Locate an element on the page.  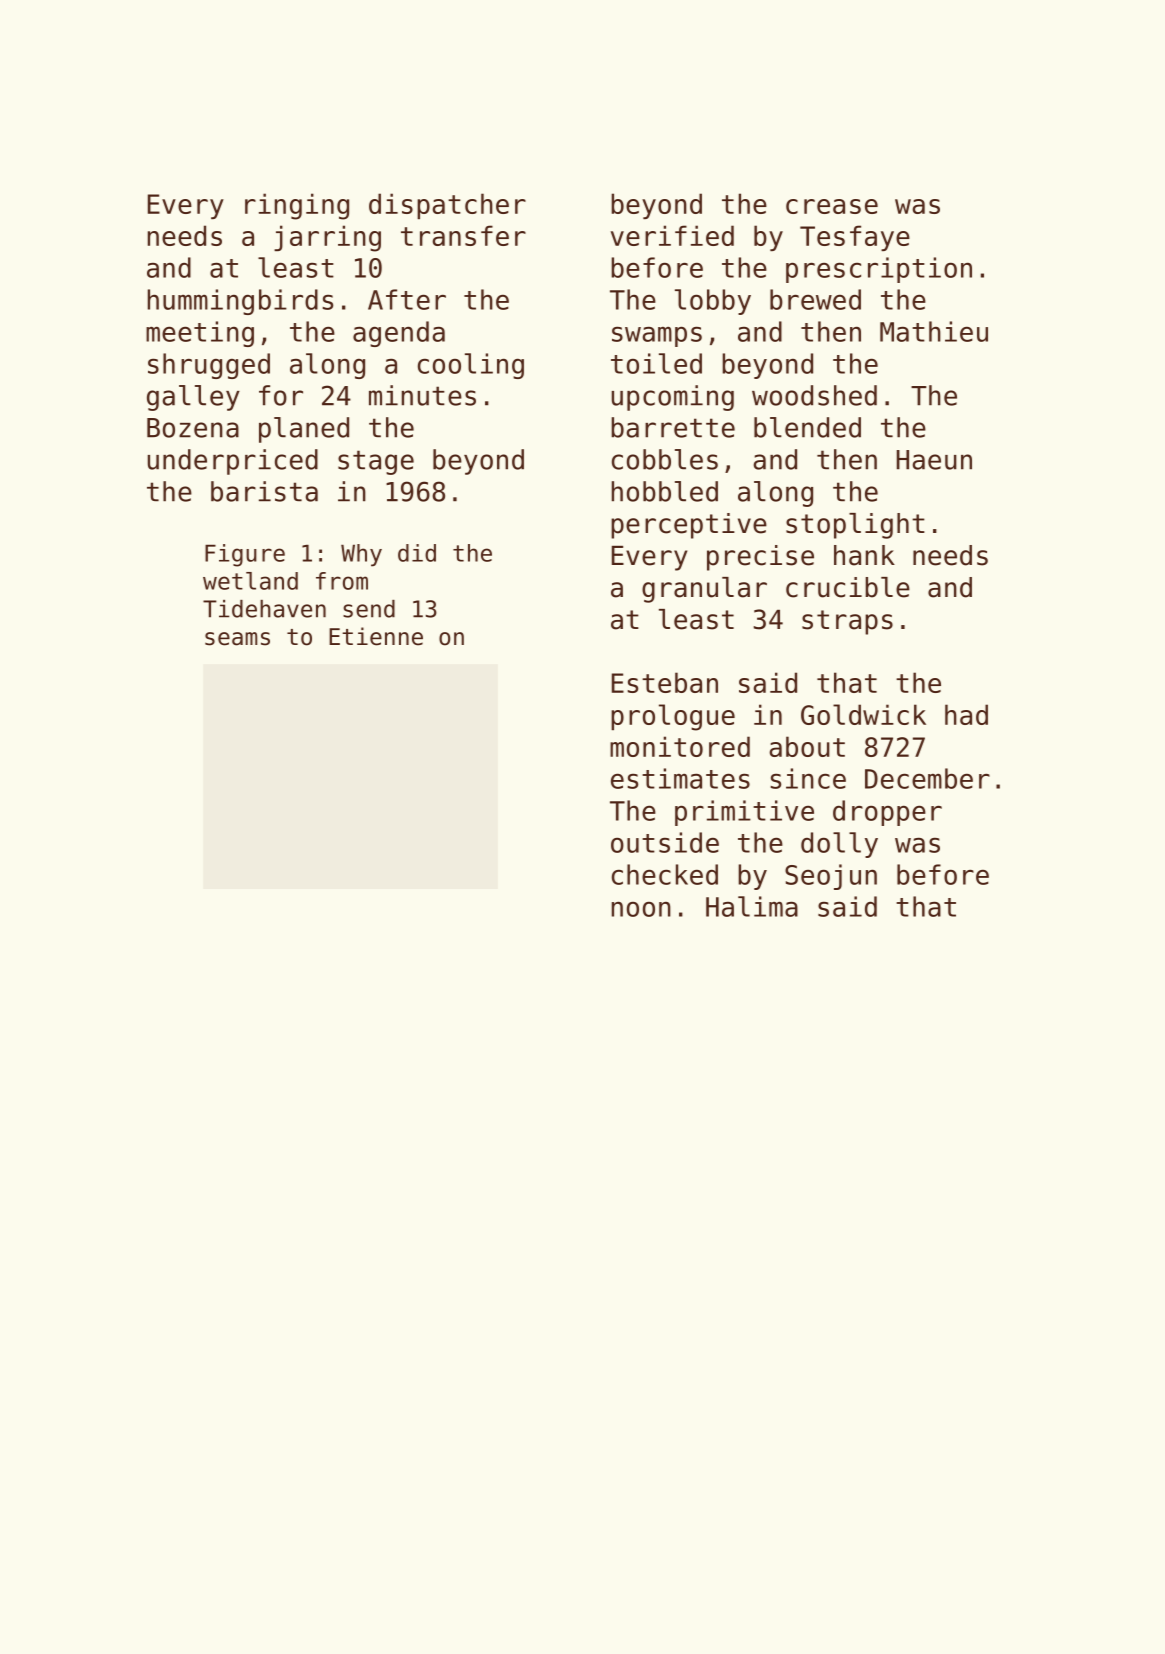
Haeun is located at coordinates (934, 460).
